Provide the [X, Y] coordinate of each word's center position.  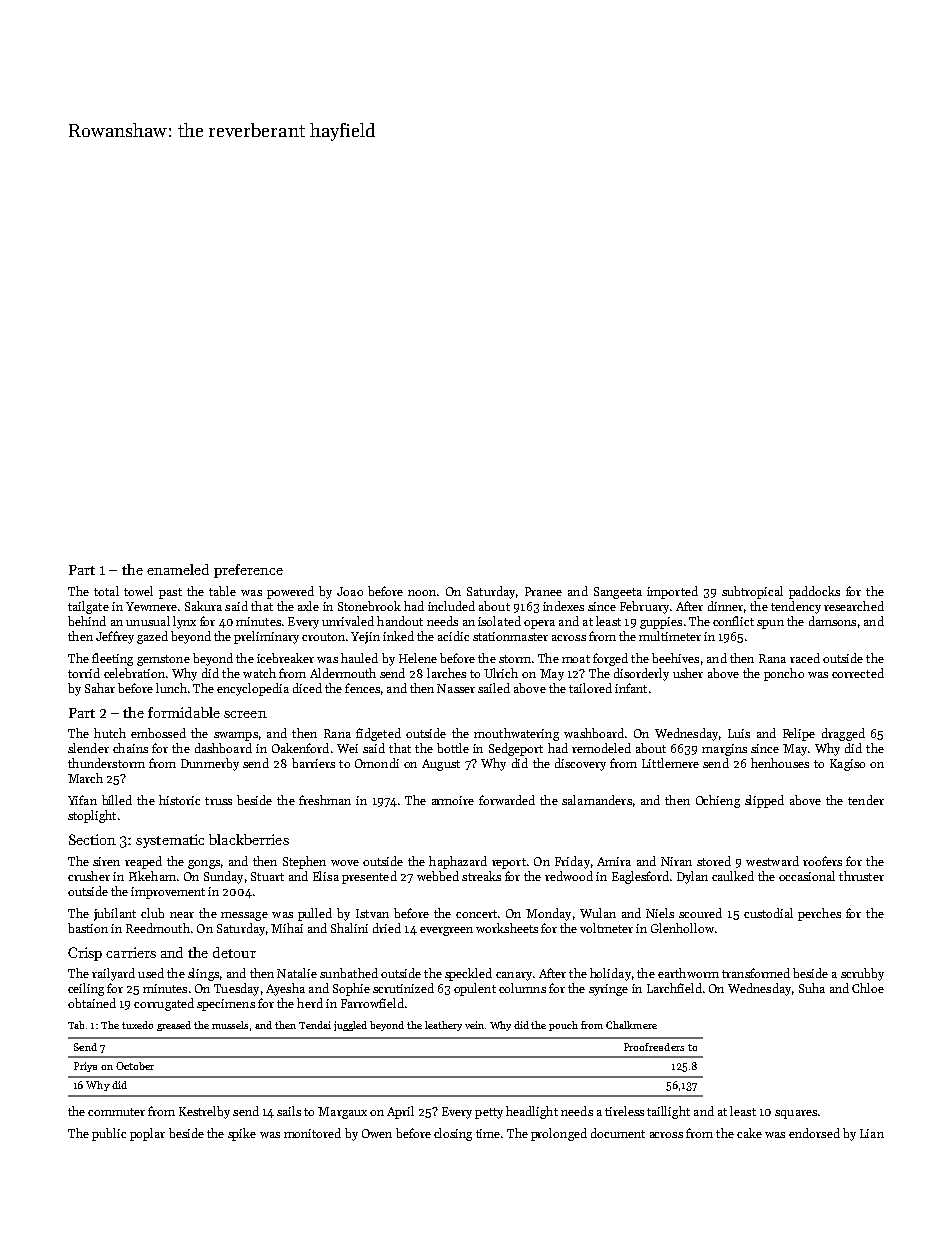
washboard [594, 733]
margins [724, 750]
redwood [569, 876]
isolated [499, 621]
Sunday [223, 877]
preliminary [266, 637]
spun [770, 624]
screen [245, 714]
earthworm [688, 973]
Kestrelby [204, 1112]
